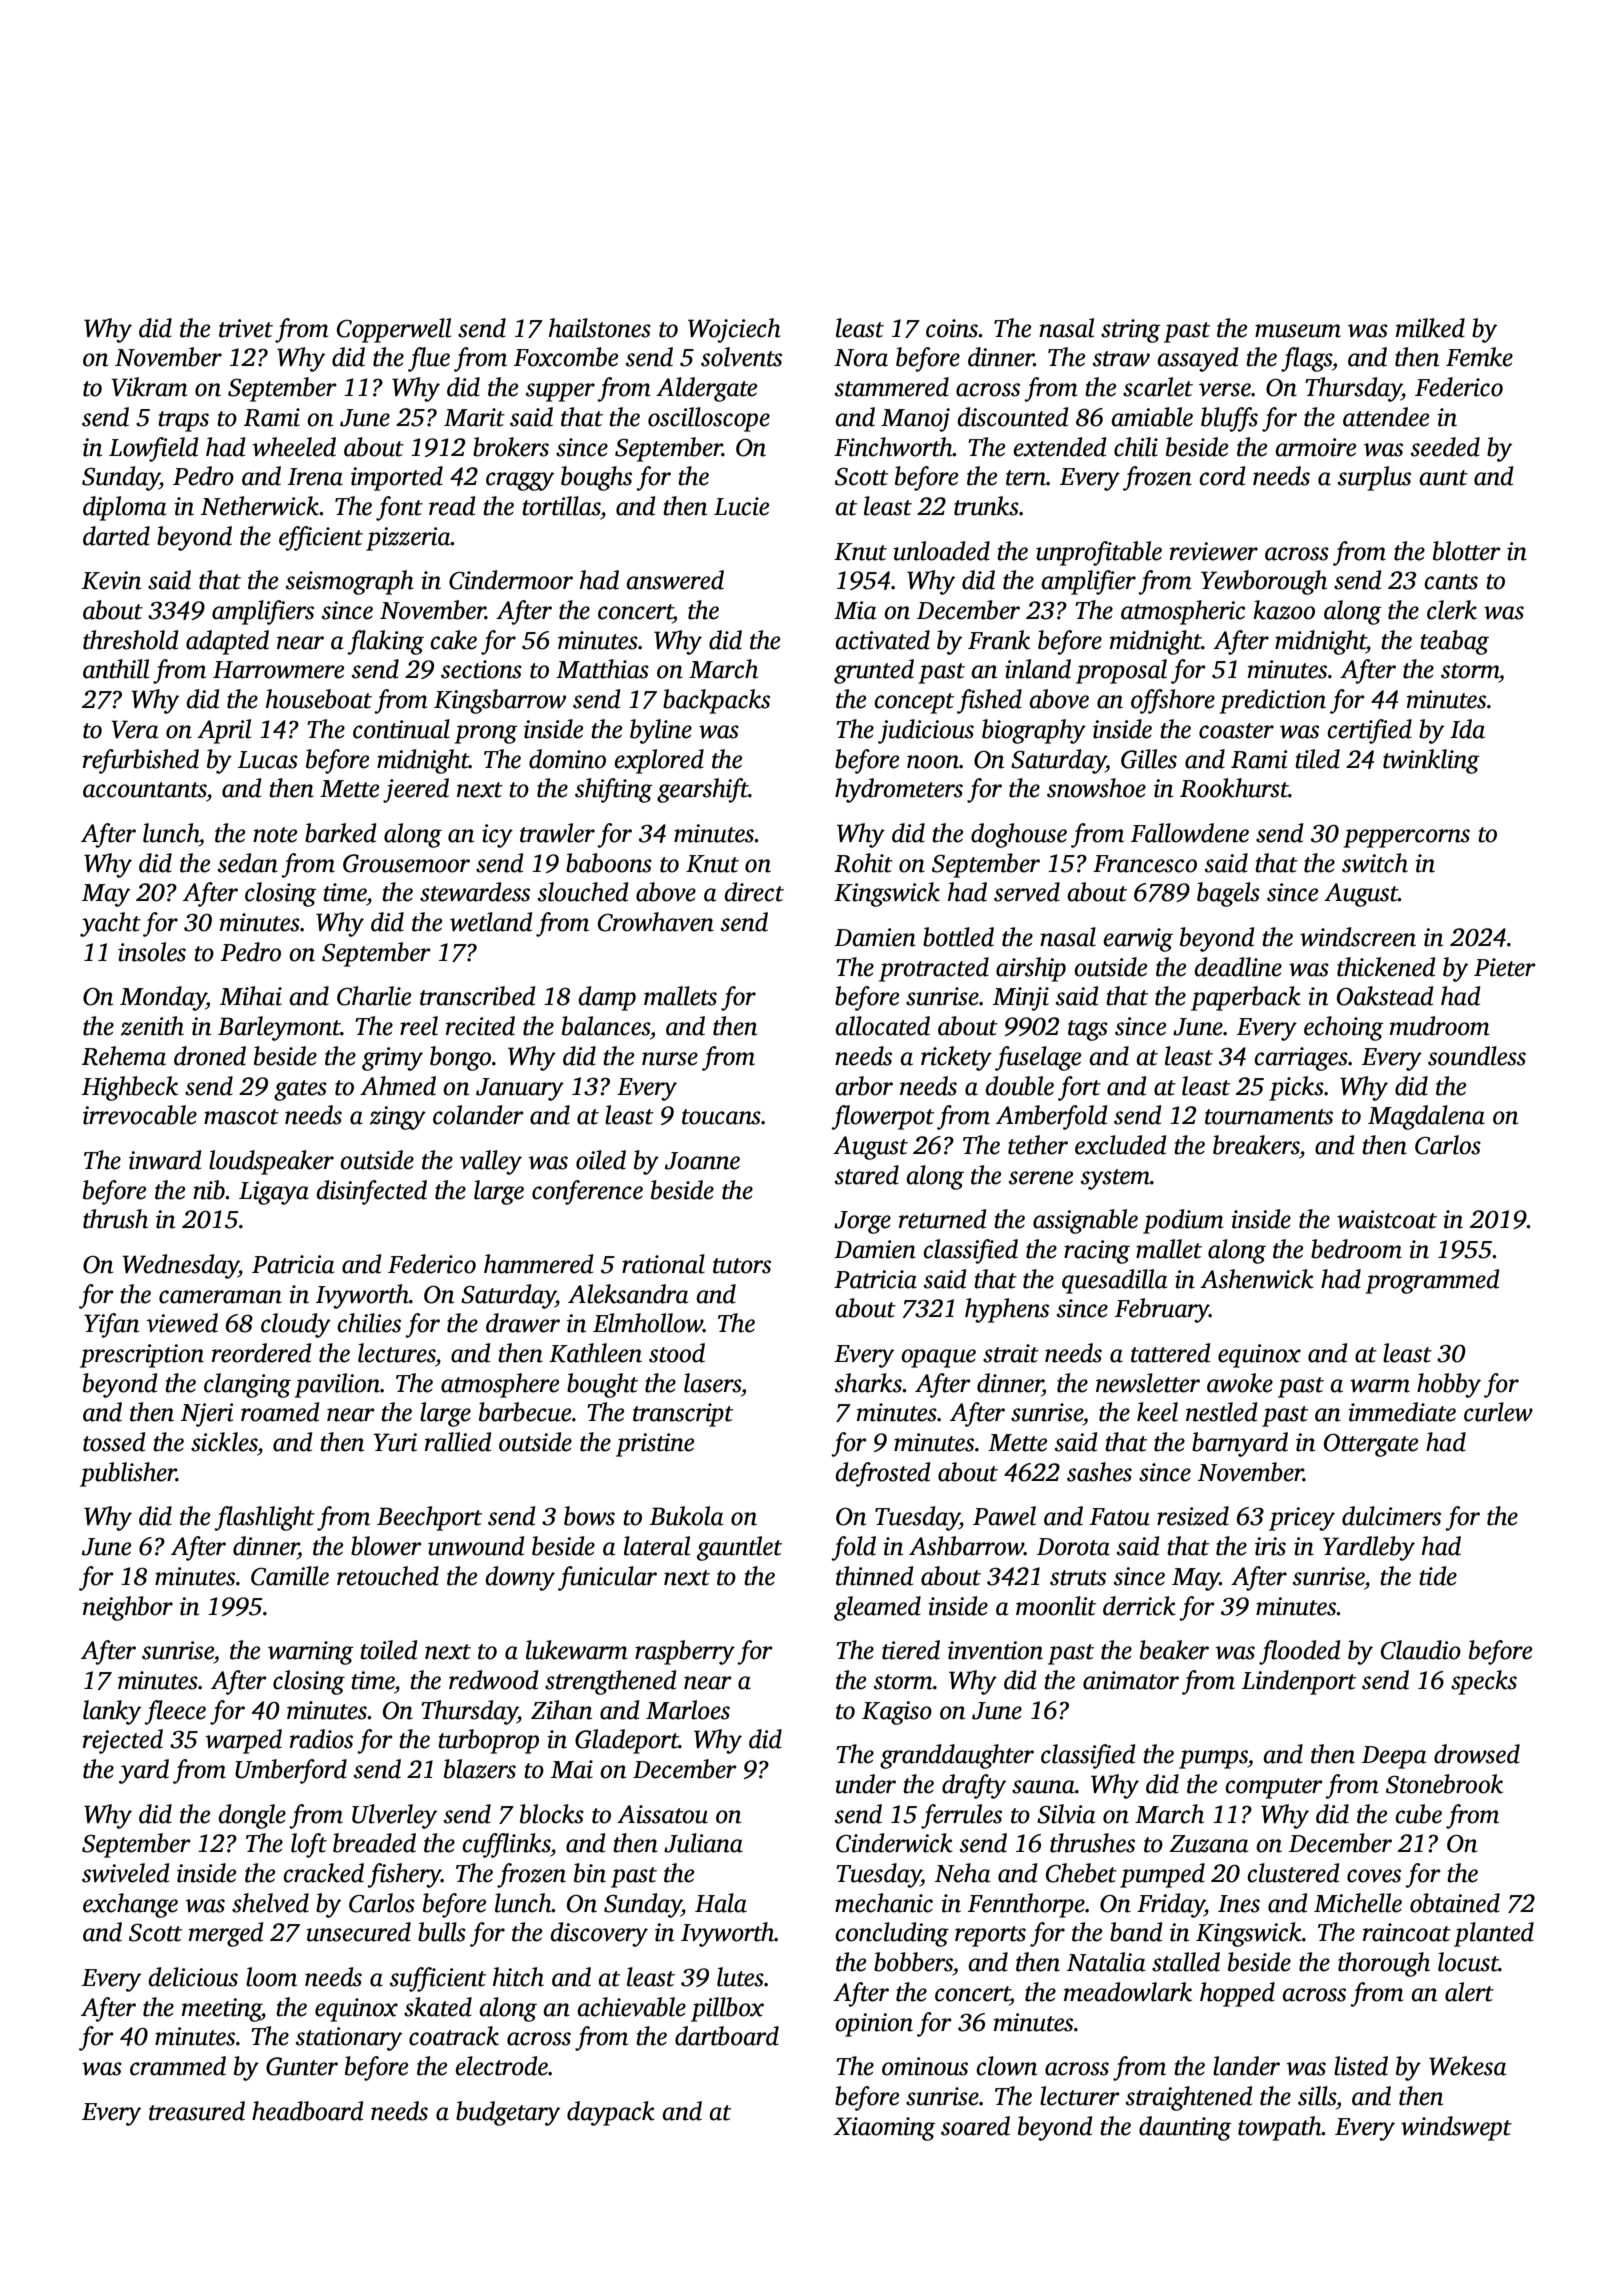 This document has width=1620, height=2292. What do you see at coordinates (655, 1445) in the document?
I see `pristine` at bounding box center [655, 1445].
